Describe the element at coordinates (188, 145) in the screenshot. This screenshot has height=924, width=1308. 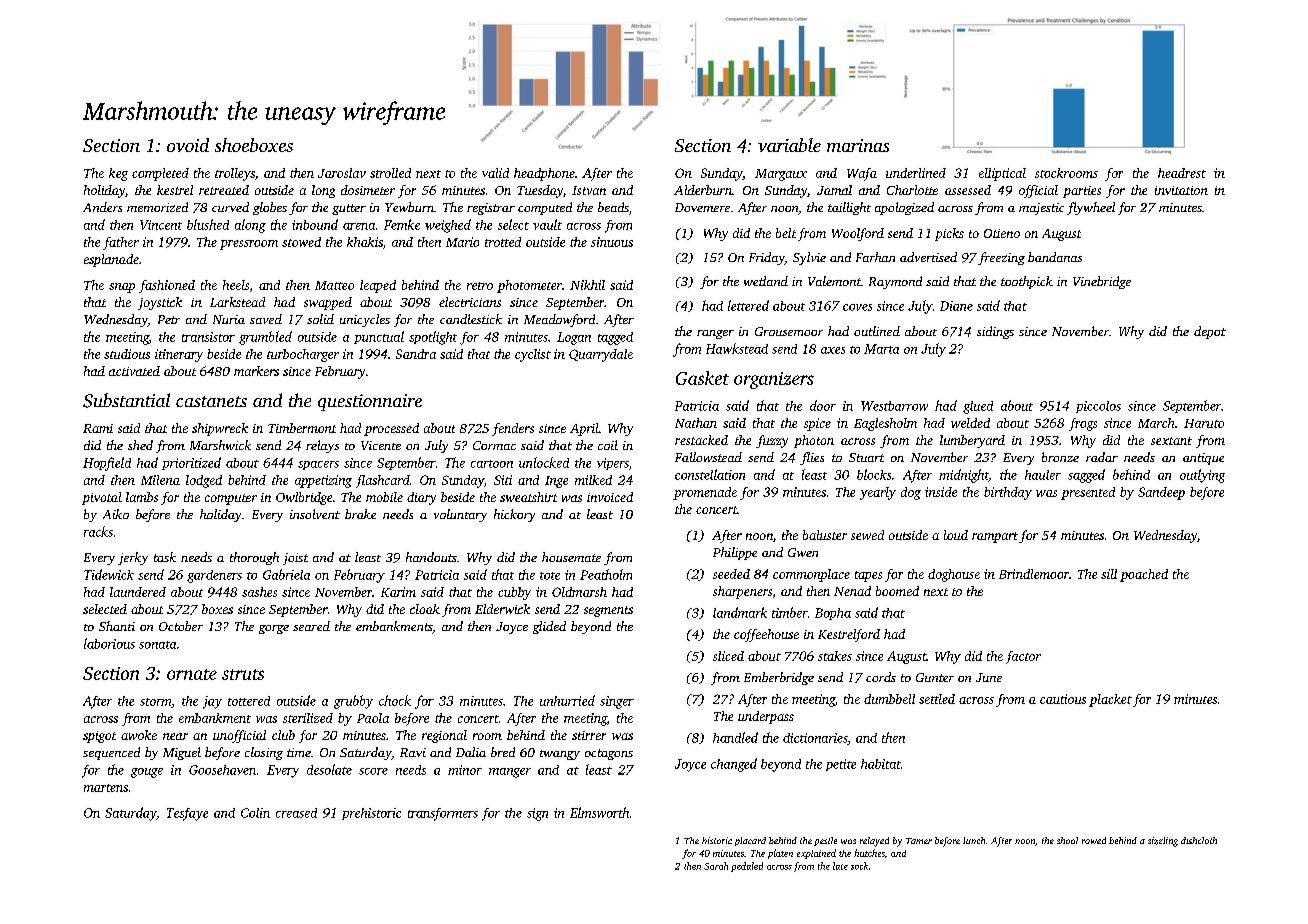
I see `ovoid` at that location.
